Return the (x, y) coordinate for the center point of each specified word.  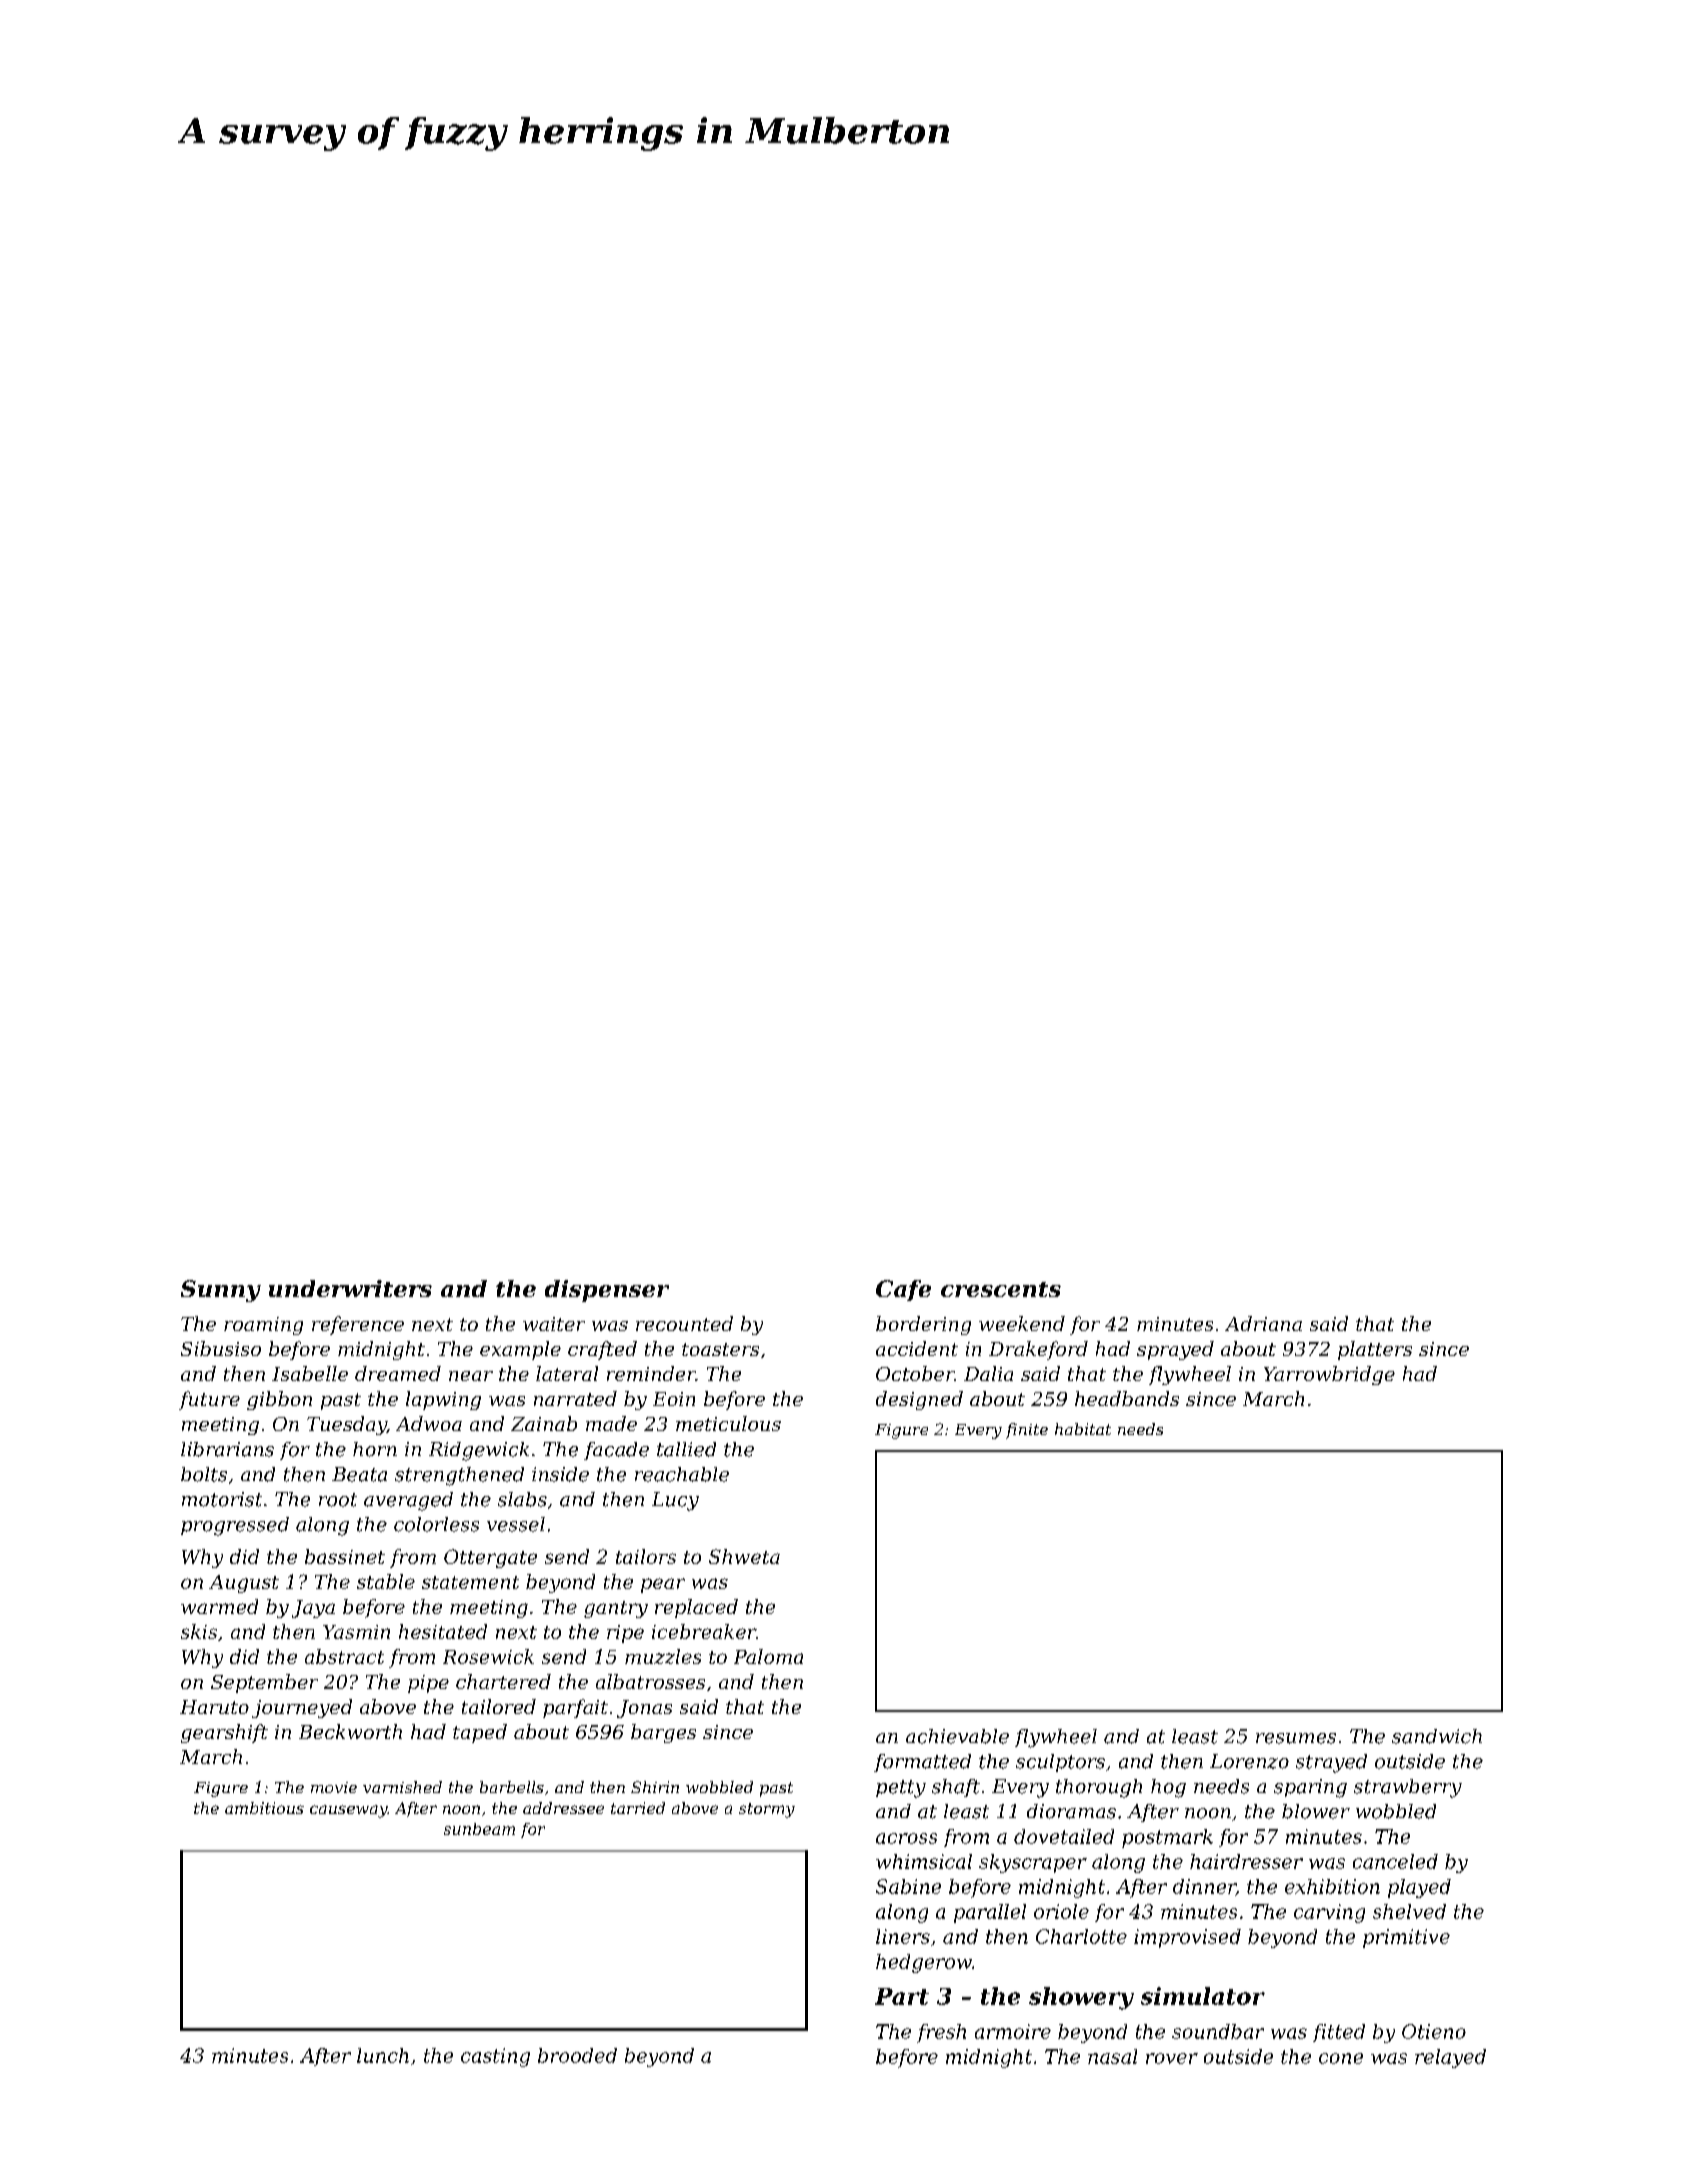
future (209, 1400)
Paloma (768, 1656)
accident (917, 1348)
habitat (1083, 1429)
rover (1172, 2058)
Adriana (1263, 1323)
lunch (383, 2055)
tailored (499, 1706)
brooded (577, 2055)
